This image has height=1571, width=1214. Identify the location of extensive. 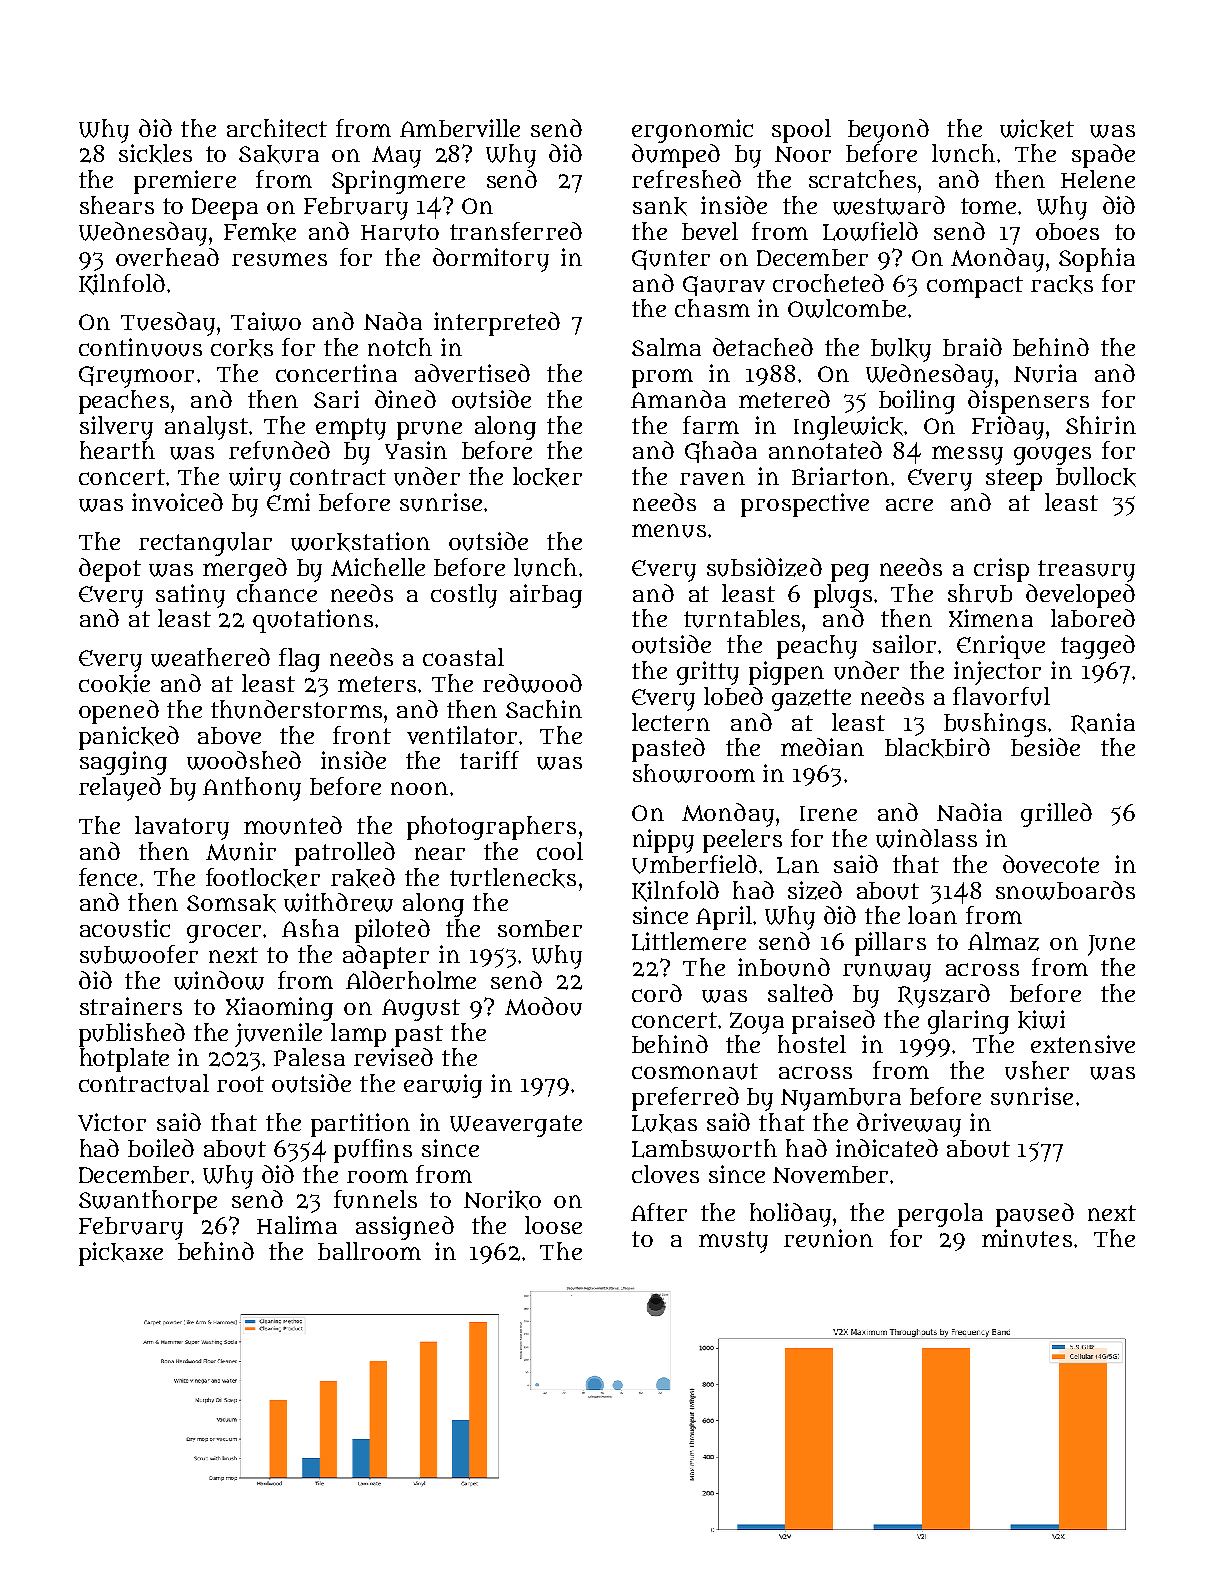
(1083, 1044).
